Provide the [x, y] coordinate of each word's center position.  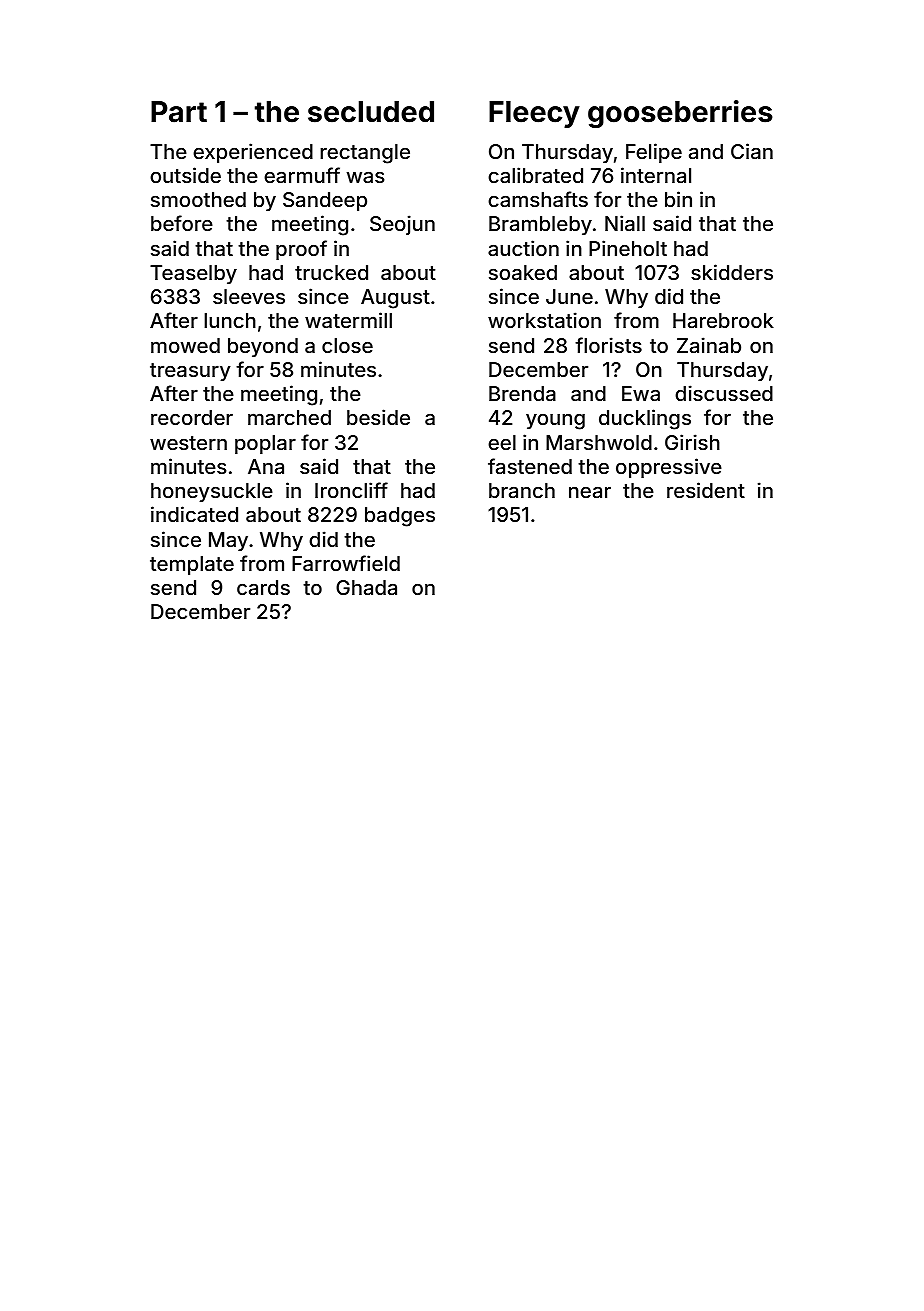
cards [263, 587]
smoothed [198, 199]
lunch [230, 320]
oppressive [669, 468]
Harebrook [723, 320]
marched [289, 417]
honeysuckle [212, 492]
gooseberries [680, 114]
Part [179, 112]
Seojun [402, 225]
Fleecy [534, 114]
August [395, 299]
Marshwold [599, 442]
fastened [530, 466]
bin [678, 199]
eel [502, 442]
